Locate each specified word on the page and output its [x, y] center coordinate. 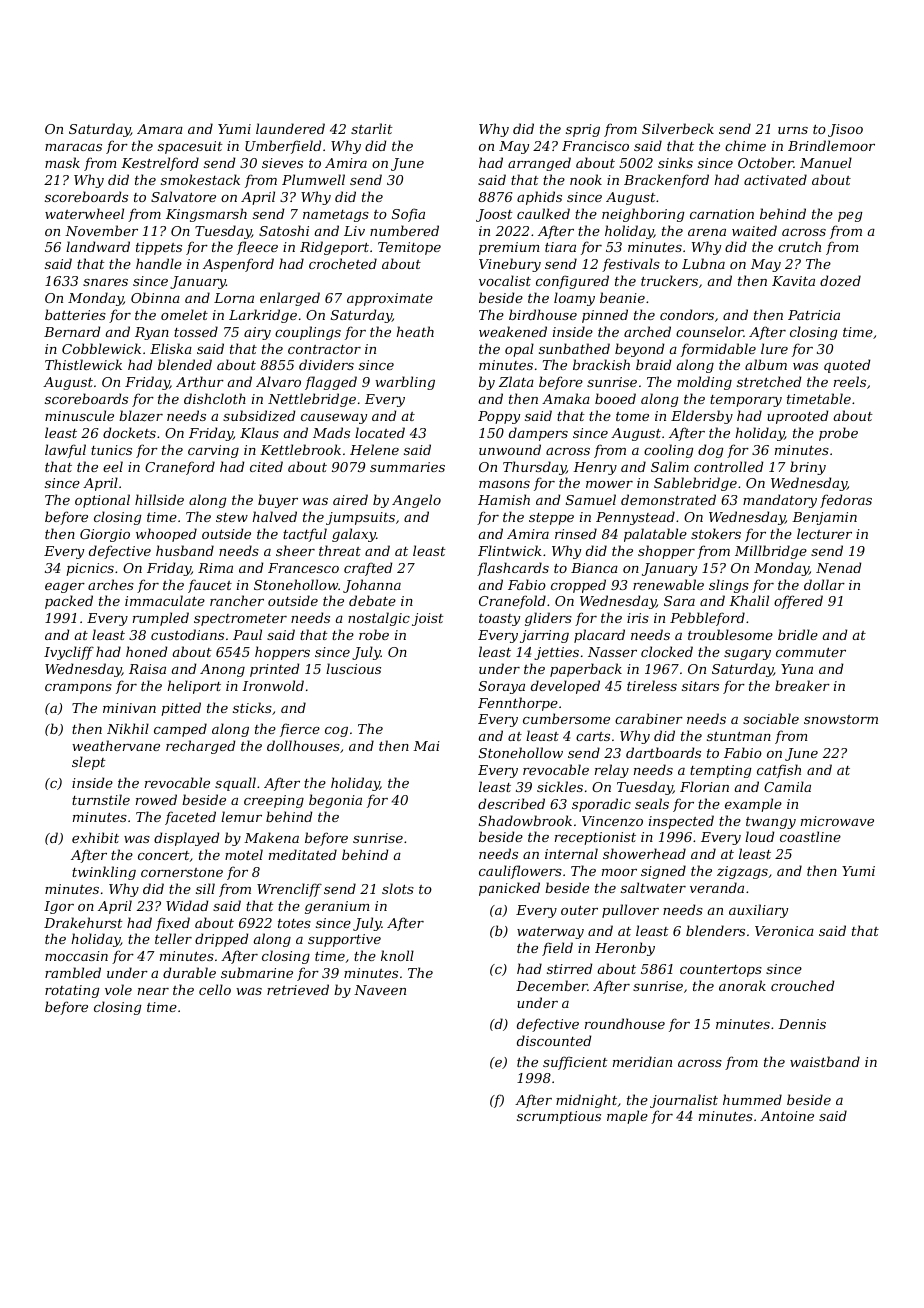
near [153, 991]
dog [710, 451]
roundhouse [625, 1023]
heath [415, 331]
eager [65, 588]
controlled [728, 466]
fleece [257, 248]
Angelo [416, 501]
